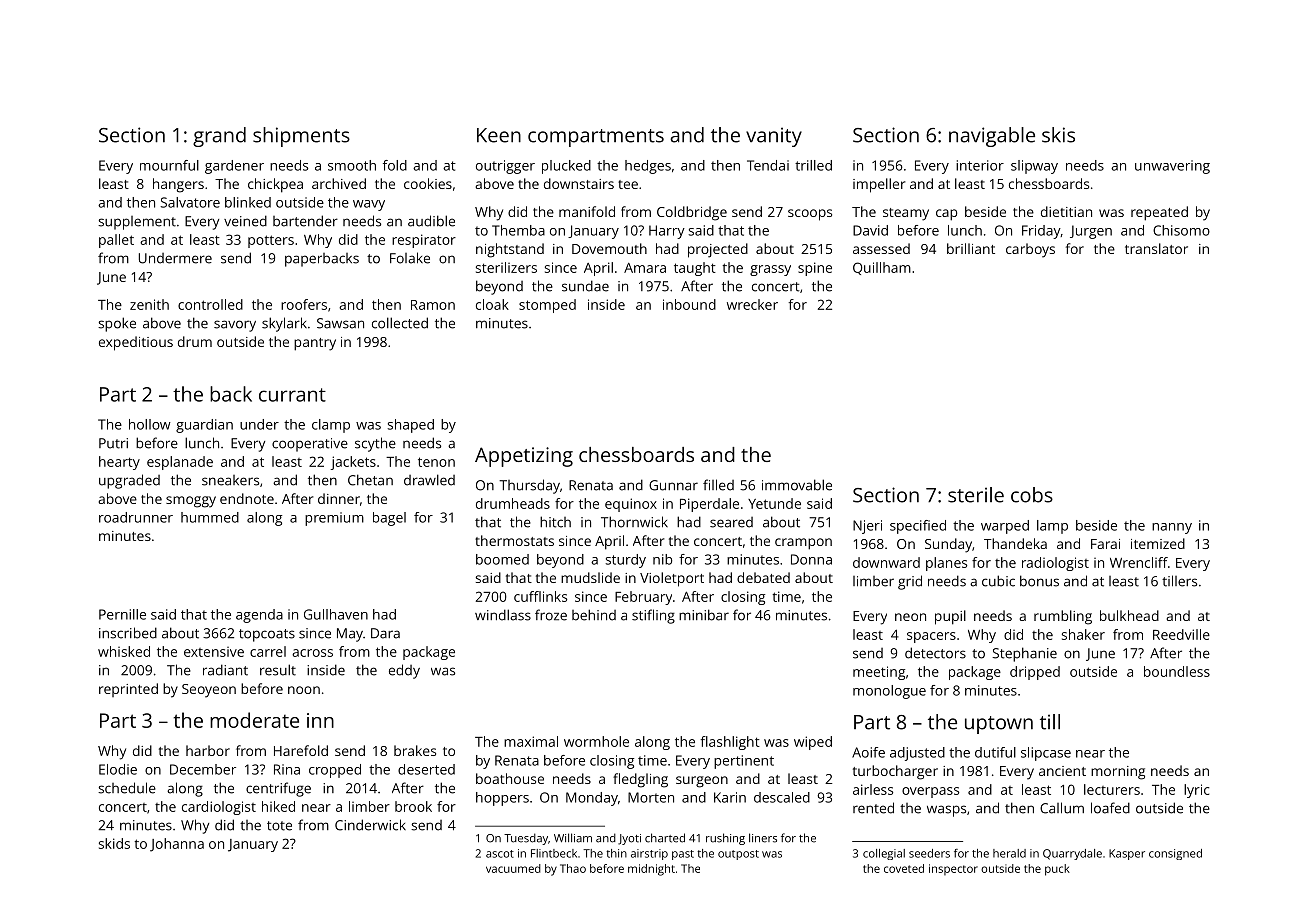  I want to click on immovable, so click(797, 485).
